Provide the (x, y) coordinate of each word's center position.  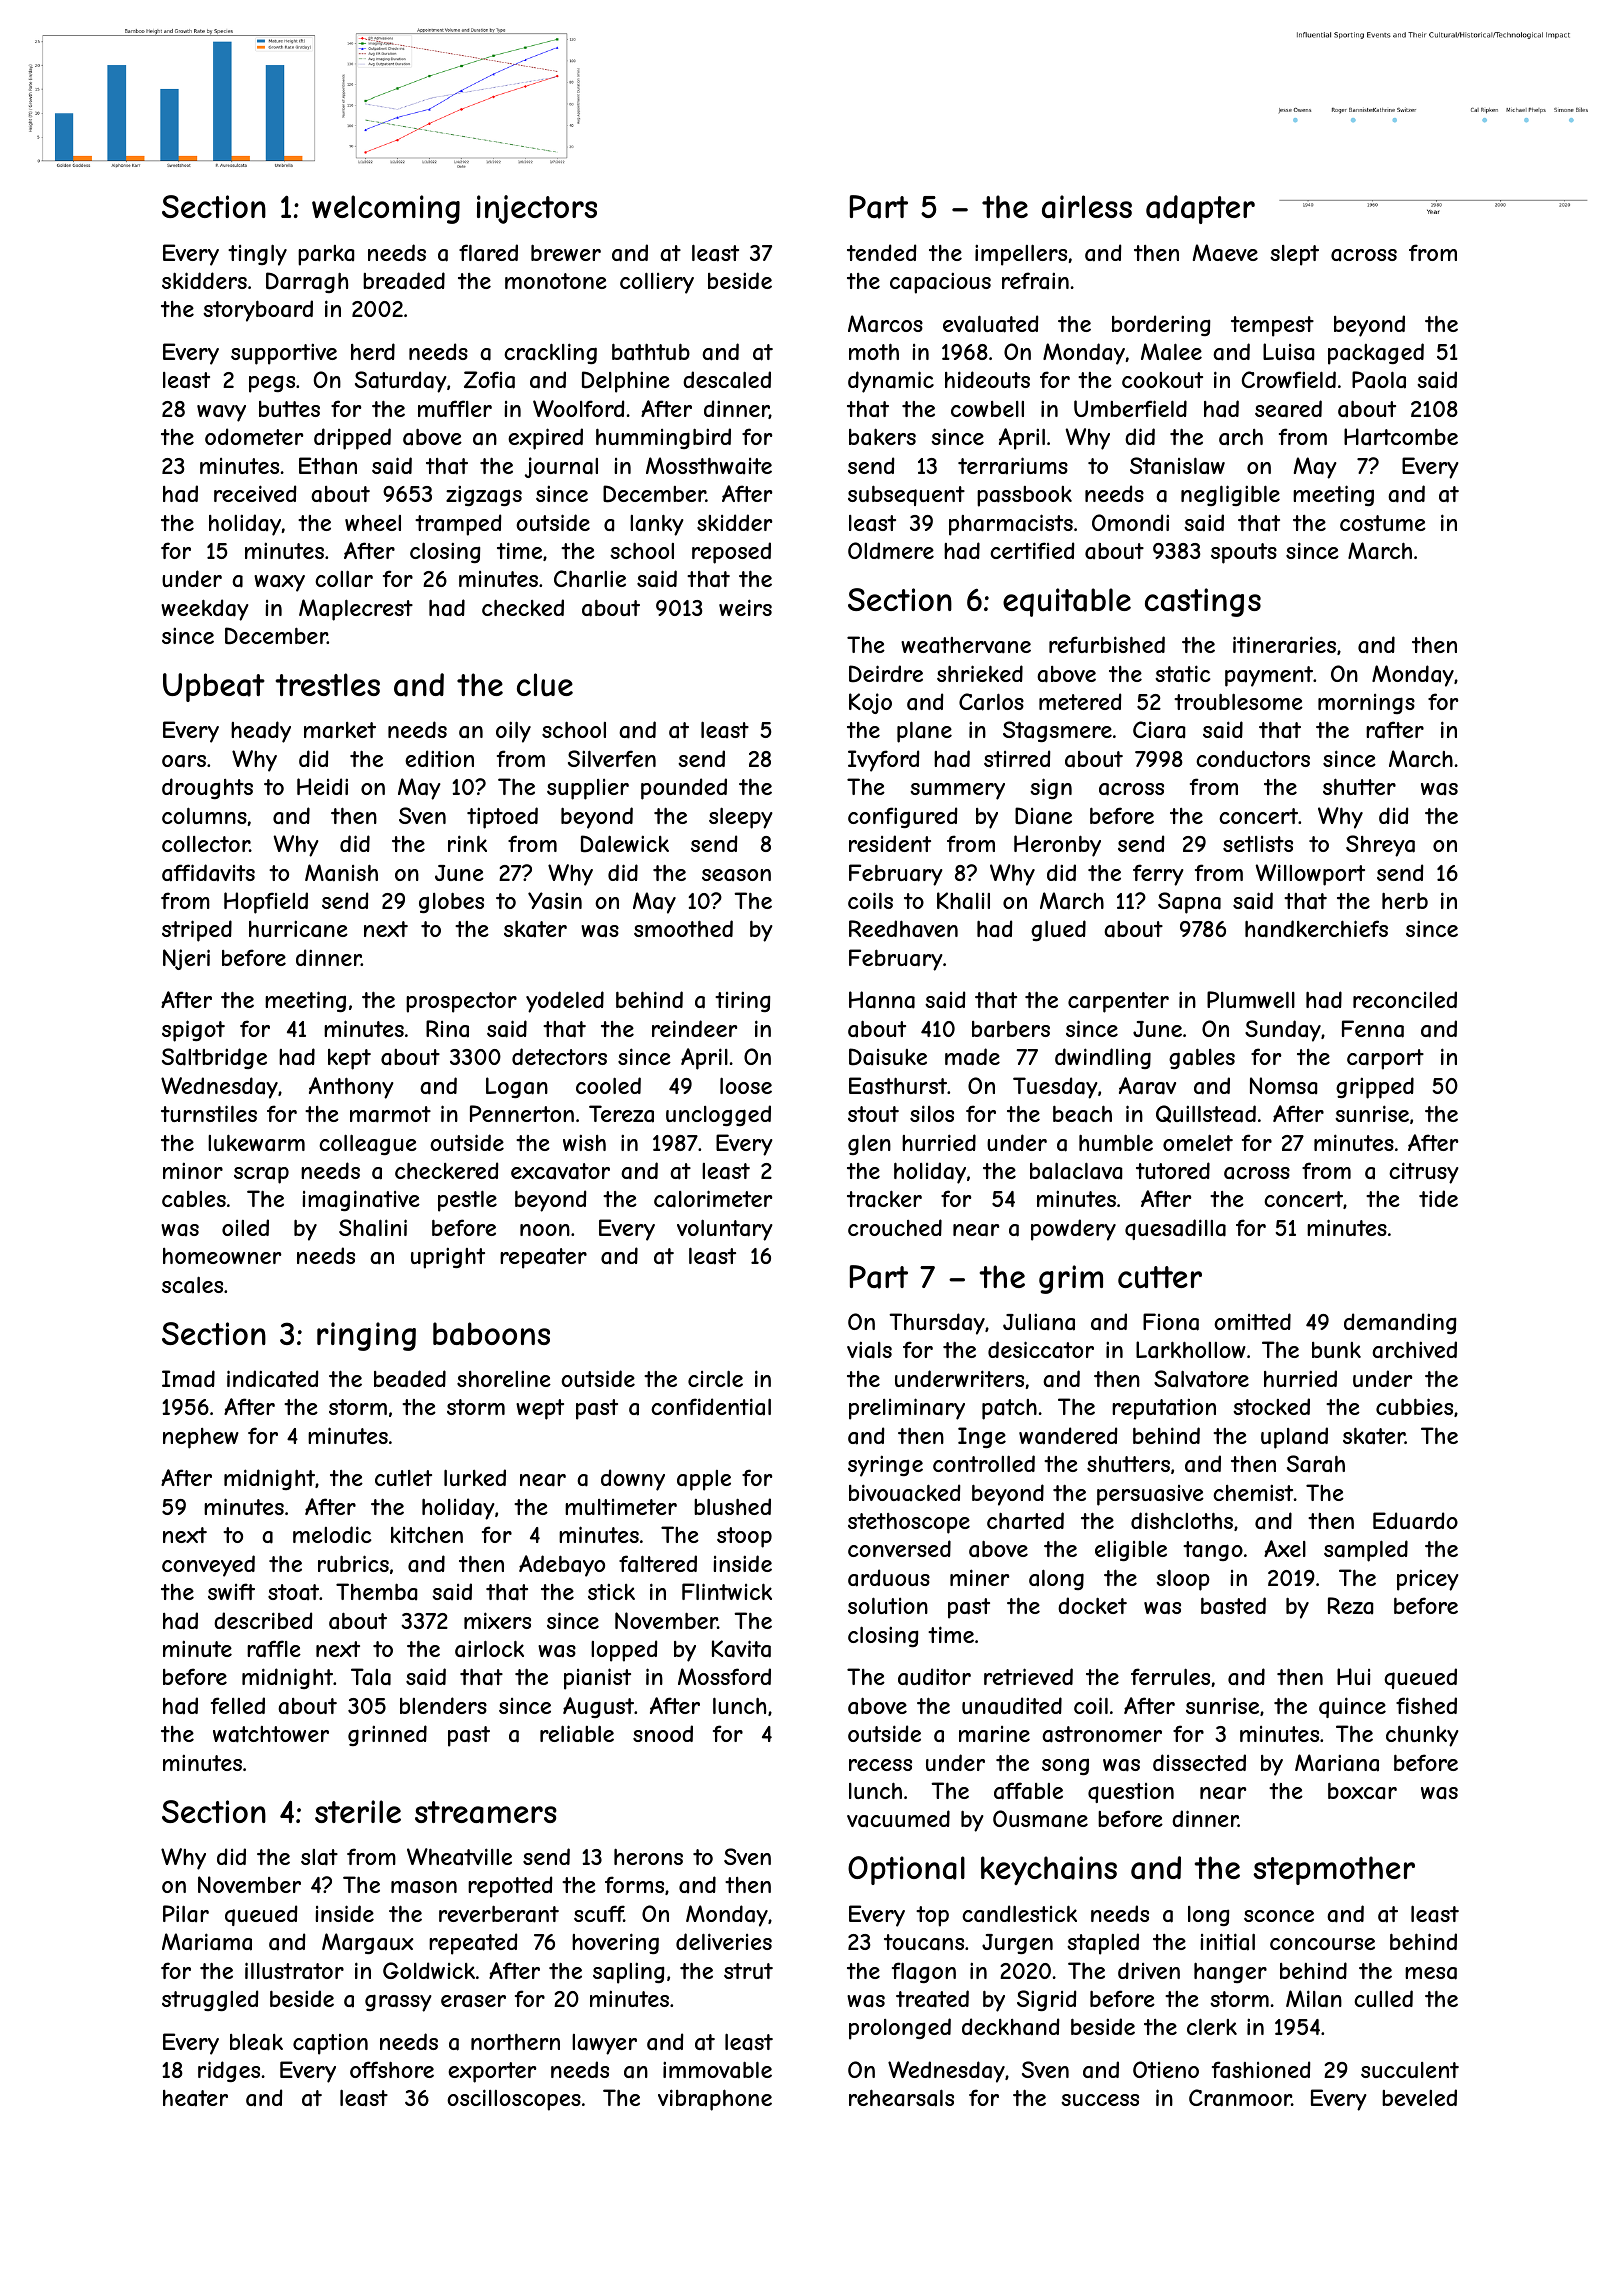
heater (195, 2098)
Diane (1043, 816)
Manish (341, 873)
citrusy (1424, 1173)
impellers (1021, 255)
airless (1087, 207)
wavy (221, 413)
